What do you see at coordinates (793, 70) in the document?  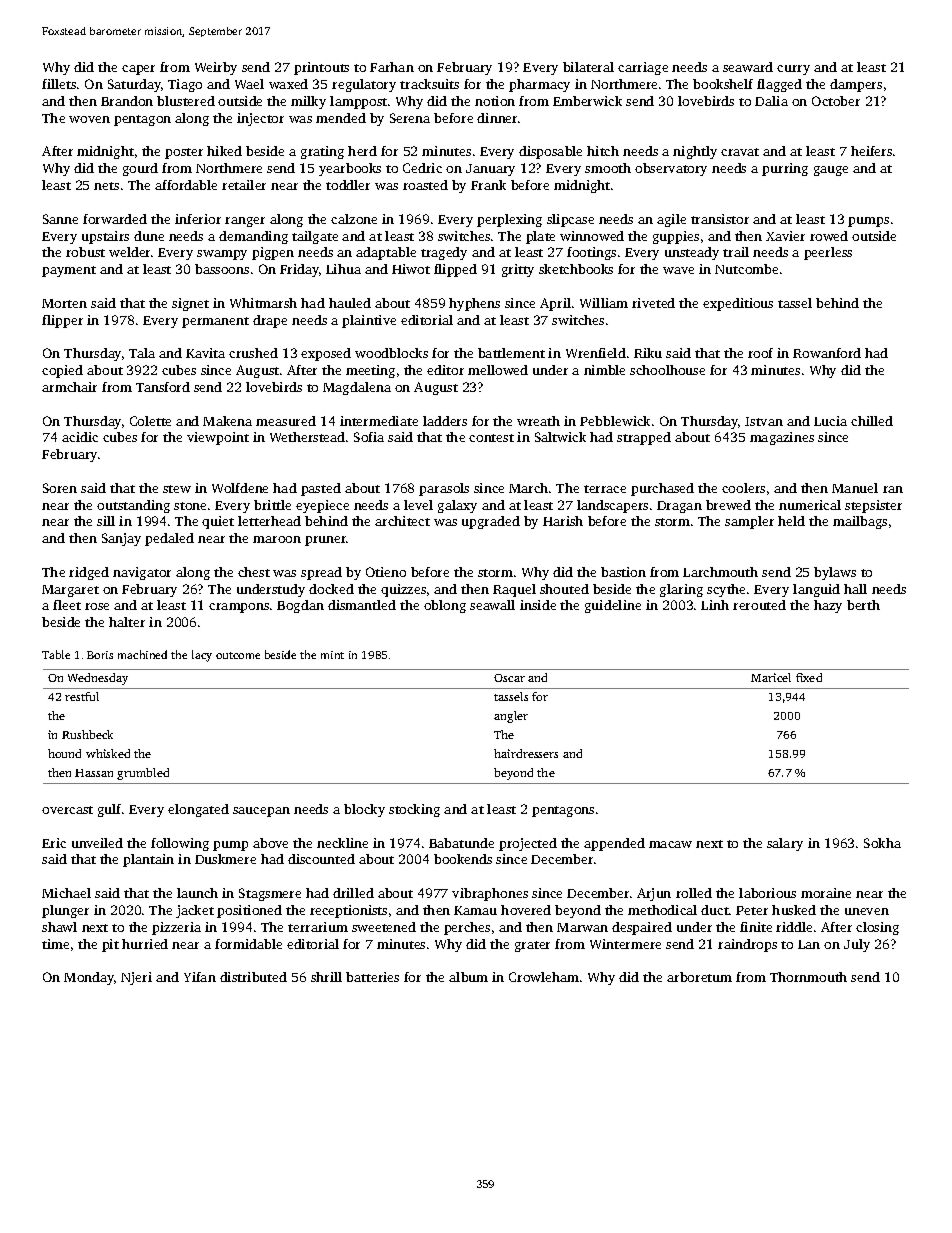 I see `curry` at bounding box center [793, 70].
